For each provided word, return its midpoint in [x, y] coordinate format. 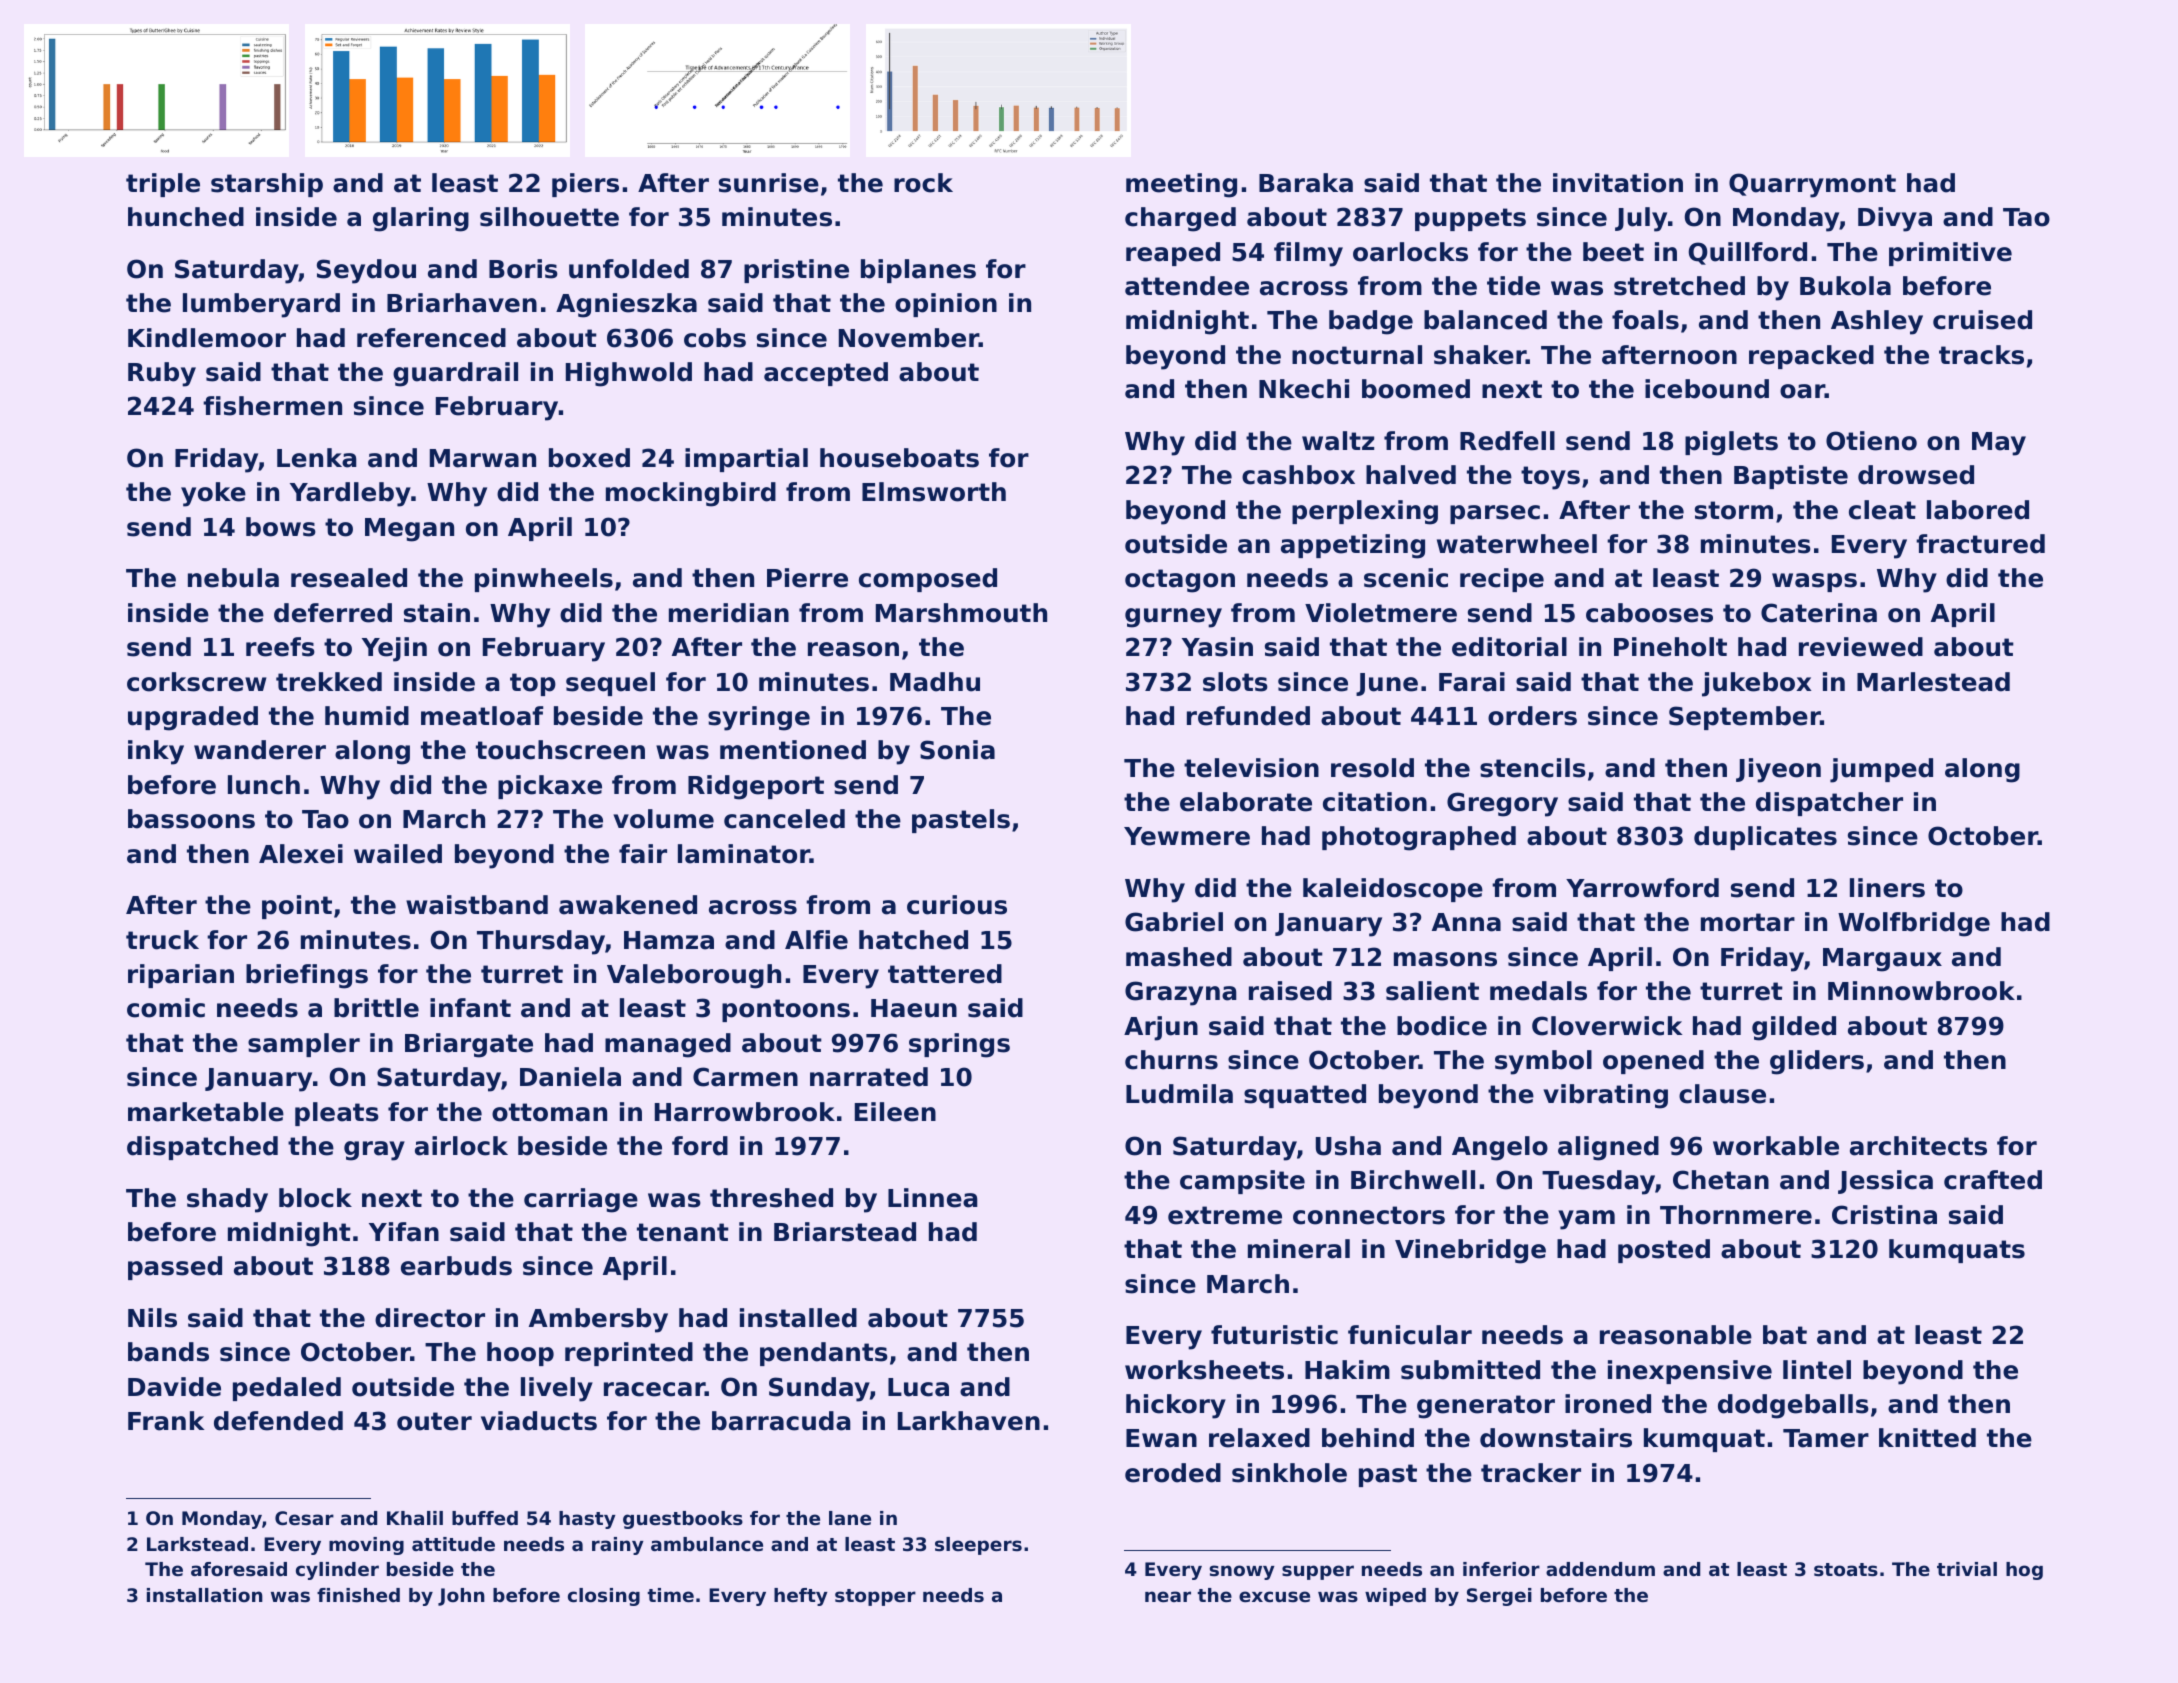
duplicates [1765, 838]
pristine [796, 271]
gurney [1173, 618]
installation [205, 1595]
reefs [280, 647]
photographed [1419, 838]
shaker [1480, 355]
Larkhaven [969, 1421]
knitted [1927, 1438]
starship [267, 185]
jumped [1881, 770]
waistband [477, 905]
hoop [520, 1354]
